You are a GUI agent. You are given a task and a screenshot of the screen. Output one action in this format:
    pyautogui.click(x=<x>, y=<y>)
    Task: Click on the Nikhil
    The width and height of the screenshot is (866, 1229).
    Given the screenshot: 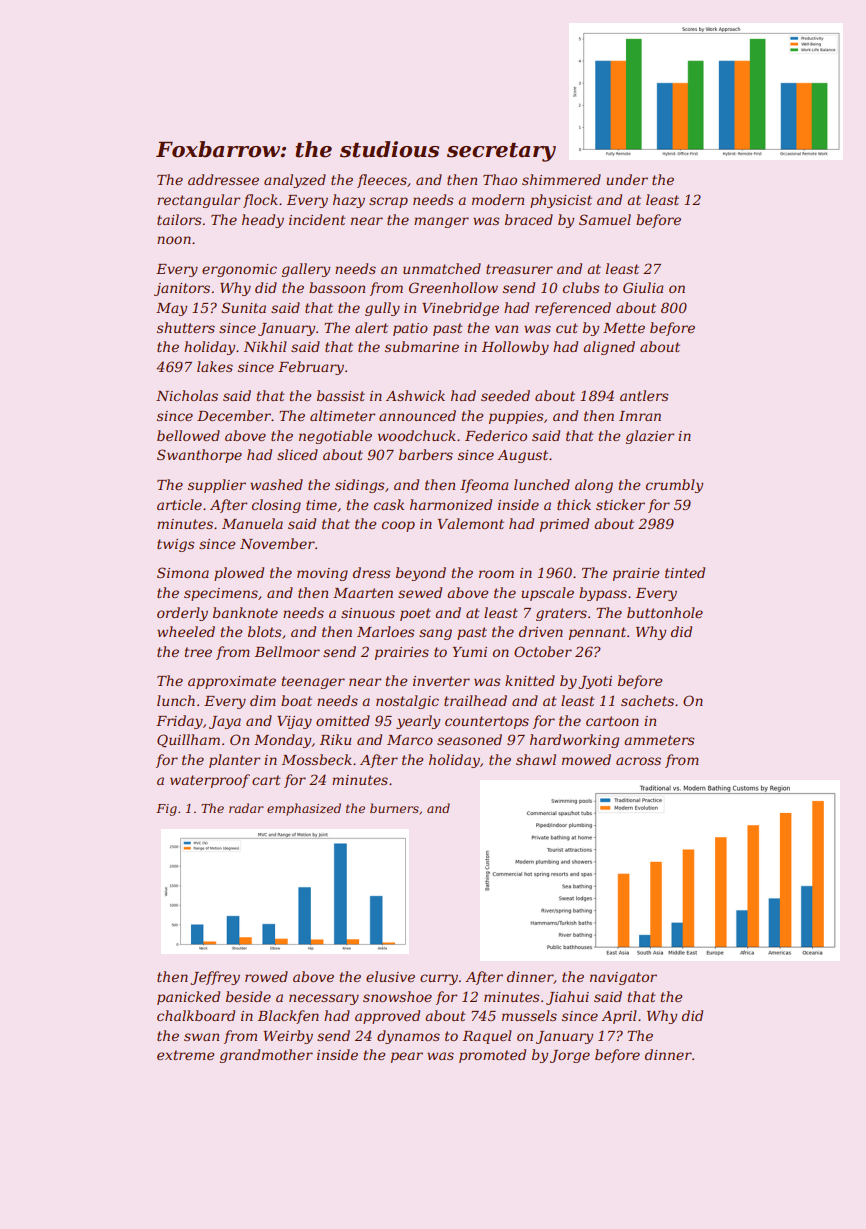 What is the action you would take?
    pyautogui.click(x=265, y=346)
